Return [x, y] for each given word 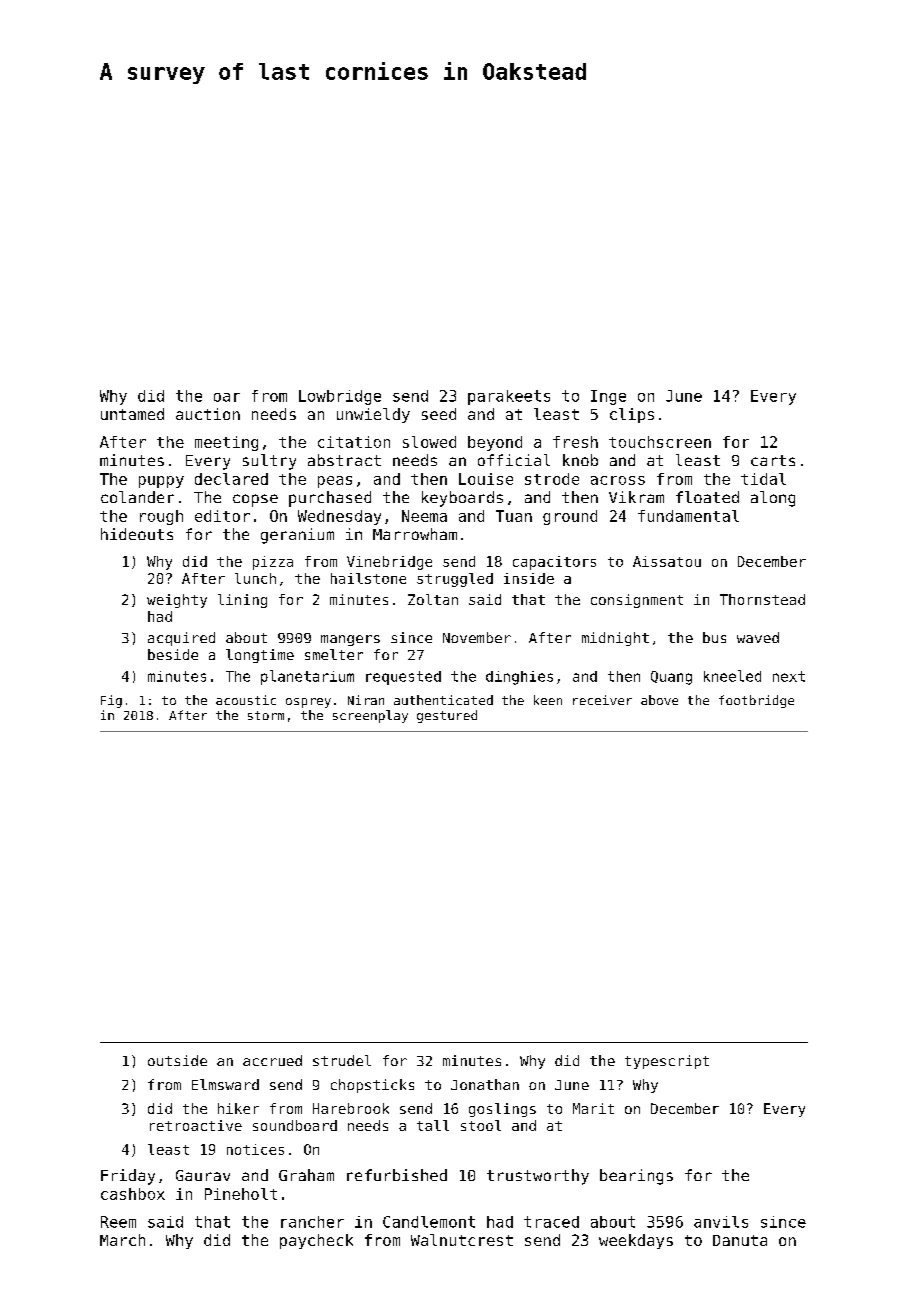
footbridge [756, 701]
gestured [447, 716]
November [477, 637]
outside [177, 1060]
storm [266, 715]
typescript [667, 1062]
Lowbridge [340, 397]
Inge [608, 397]
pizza [273, 563]
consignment [637, 601]
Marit [593, 1108]
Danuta [740, 1240]
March [122, 1240]
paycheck [316, 1241]
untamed [132, 414]
